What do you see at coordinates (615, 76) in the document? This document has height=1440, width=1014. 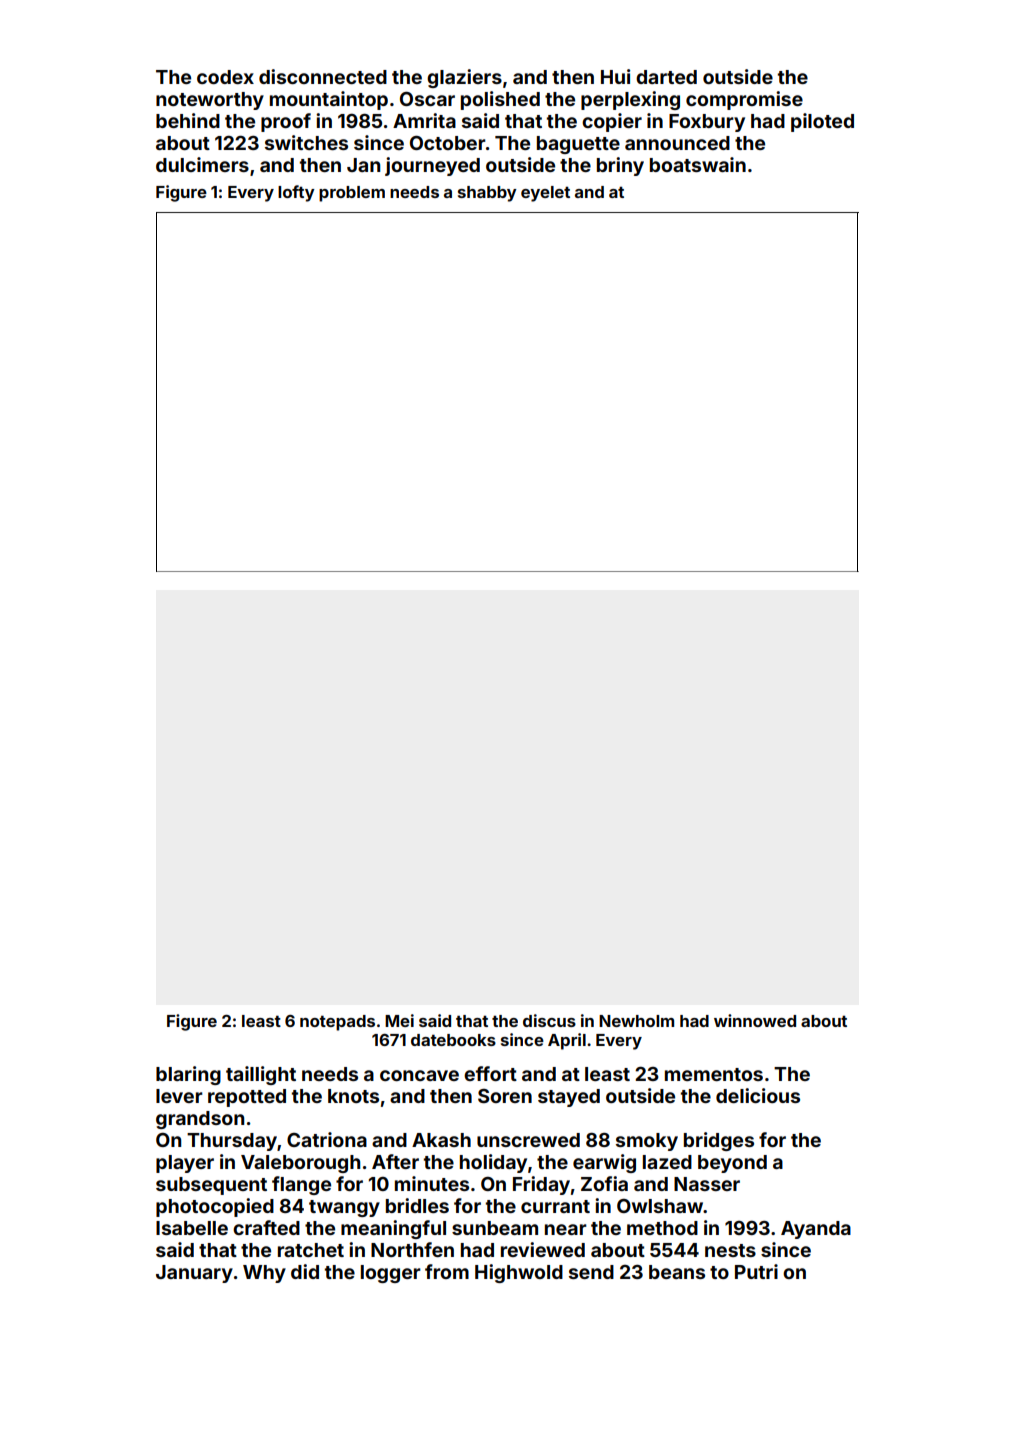 I see `Hui` at bounding box center [615, 76].
